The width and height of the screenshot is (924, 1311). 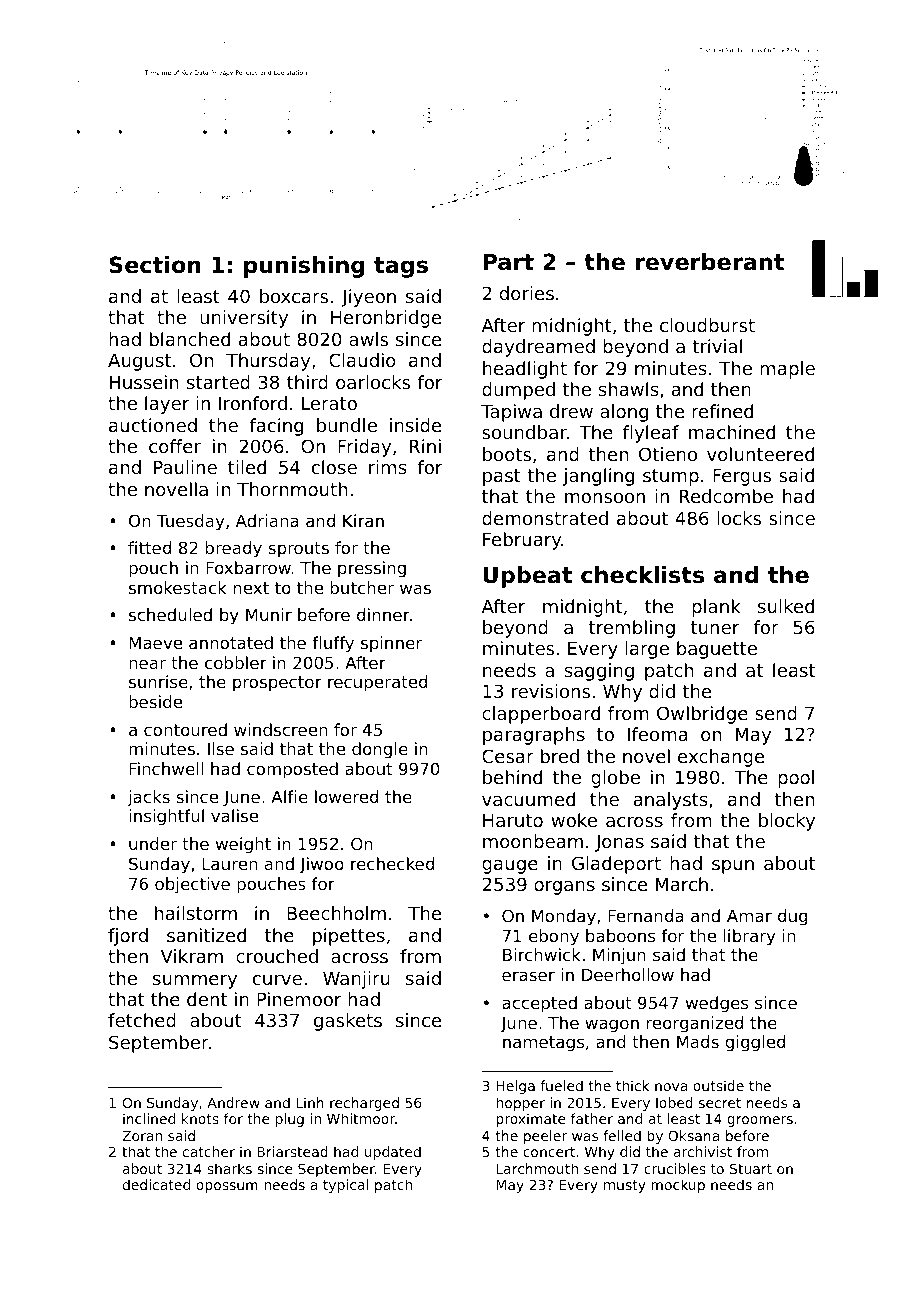 I want to click on inclined, so click(x=149, y=1118).
